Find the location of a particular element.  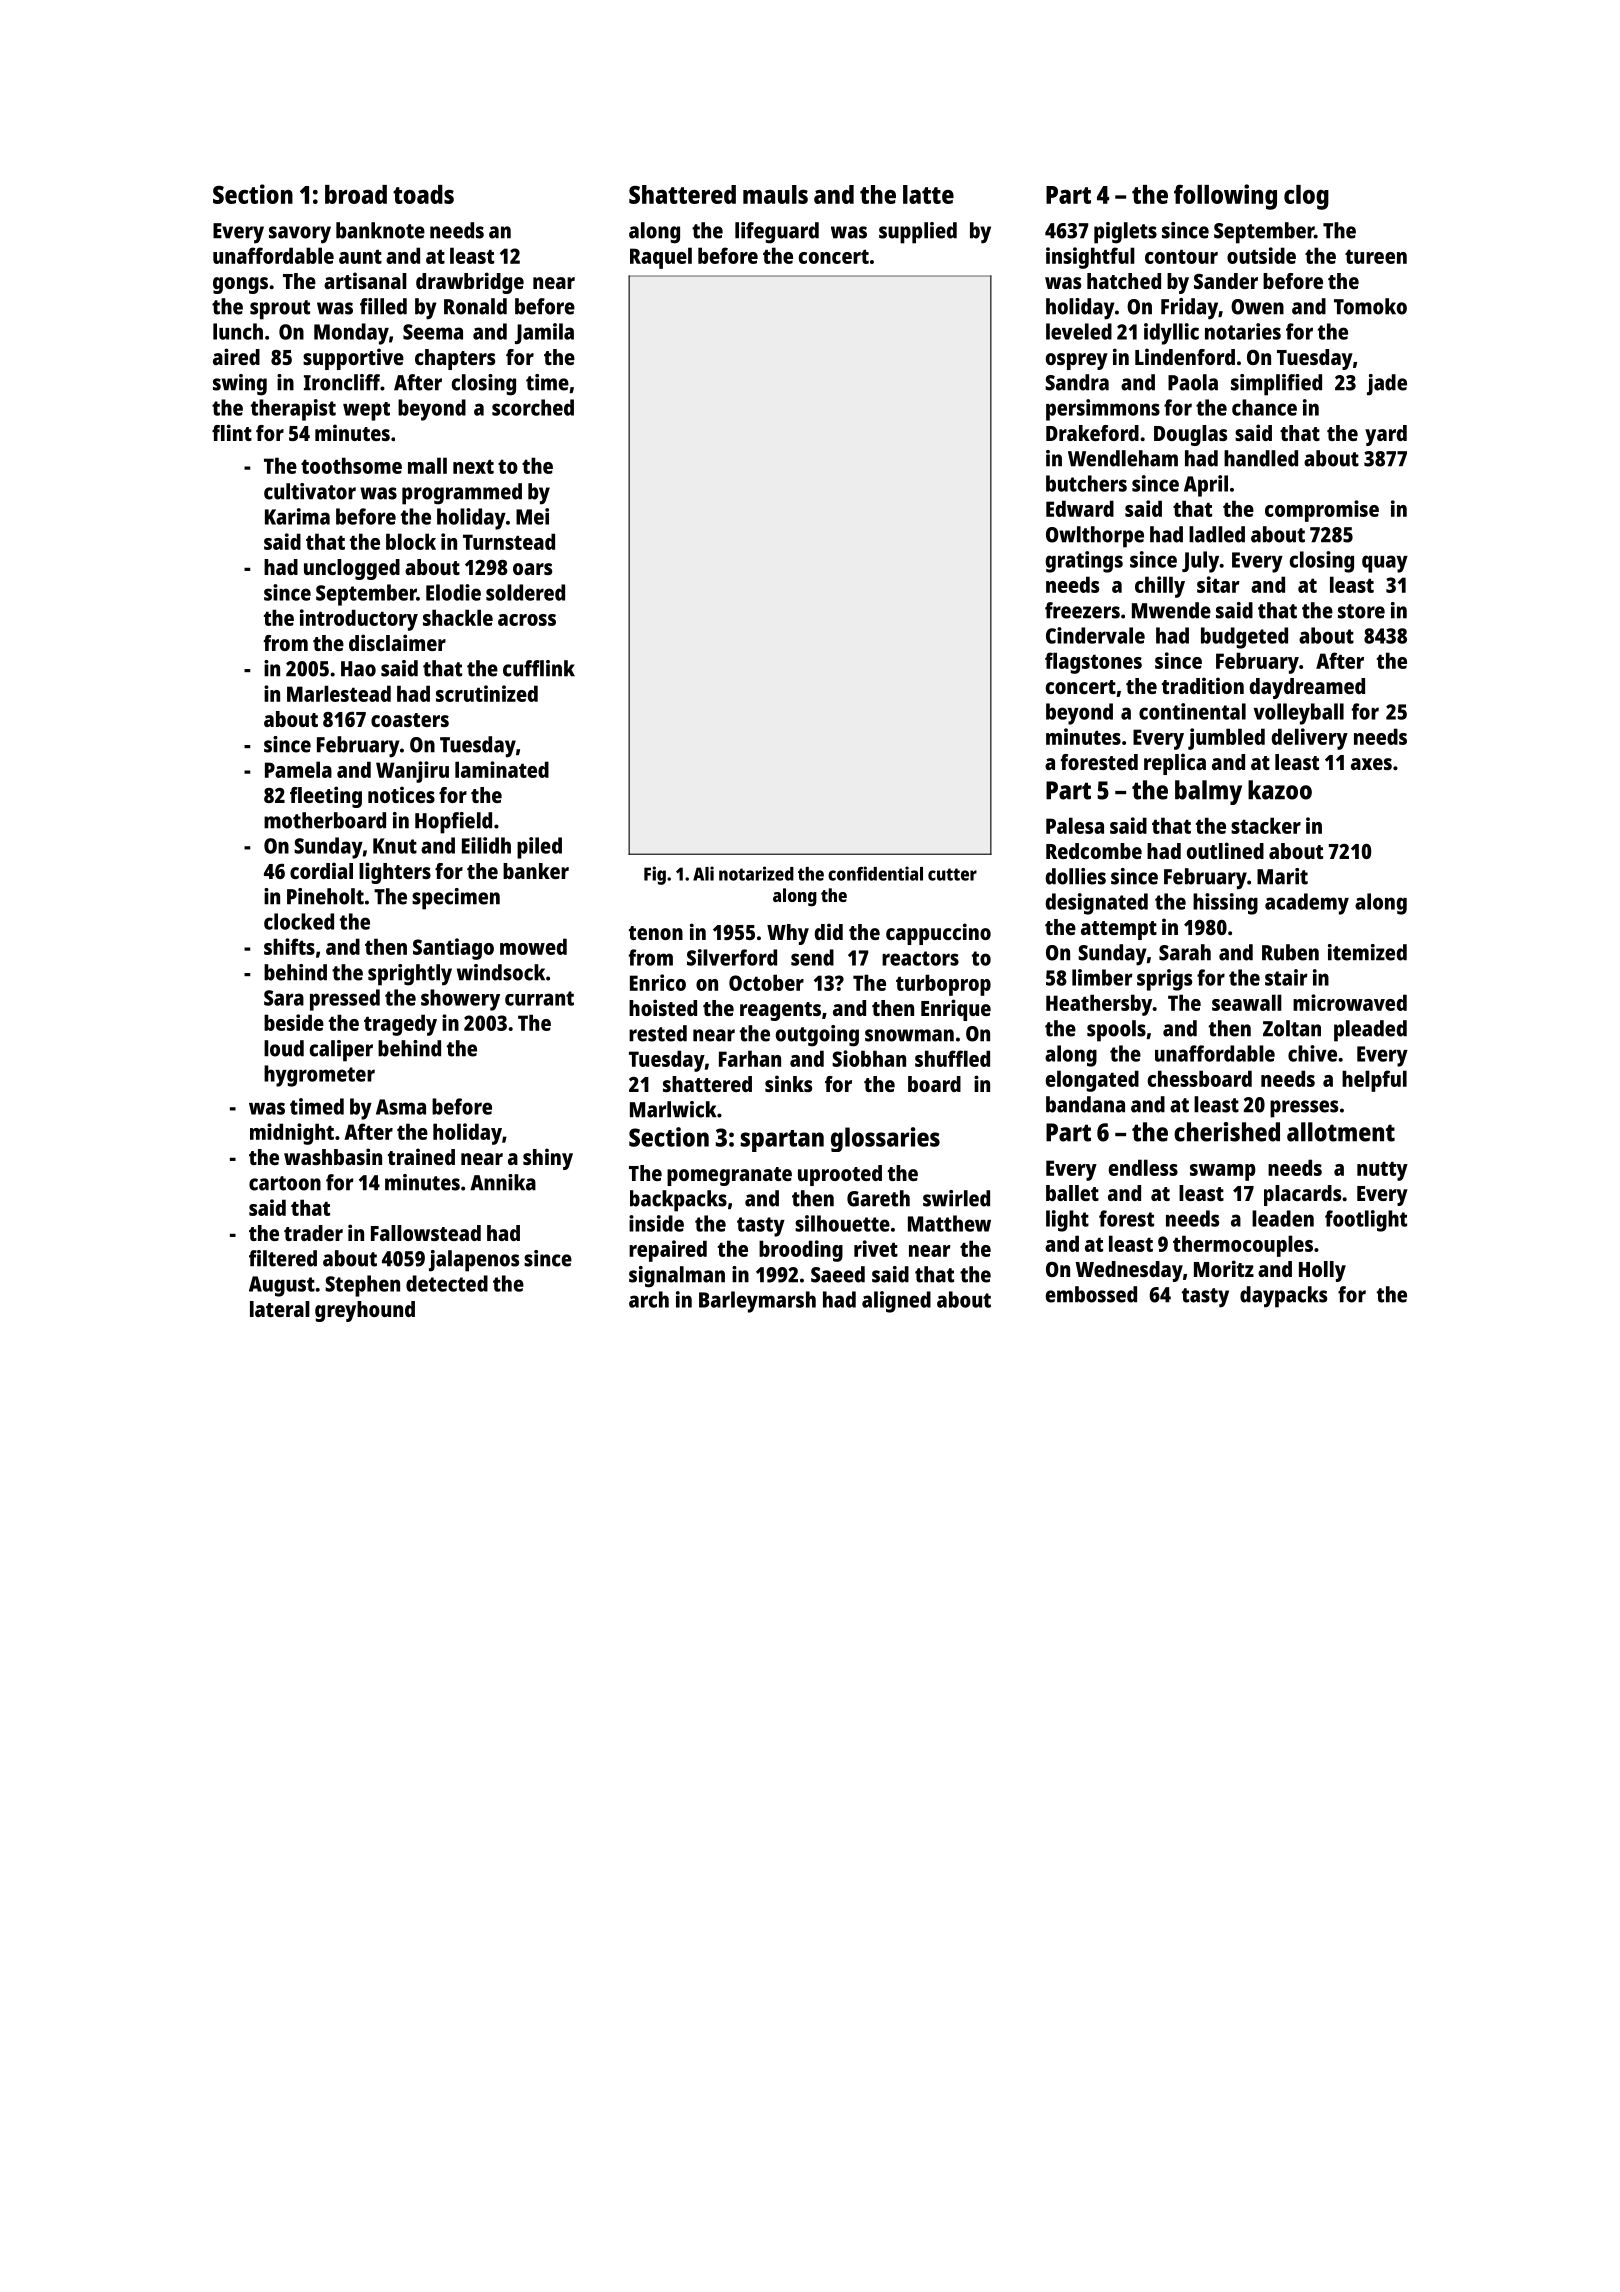

sprout is located at coordinates (280, 310).
